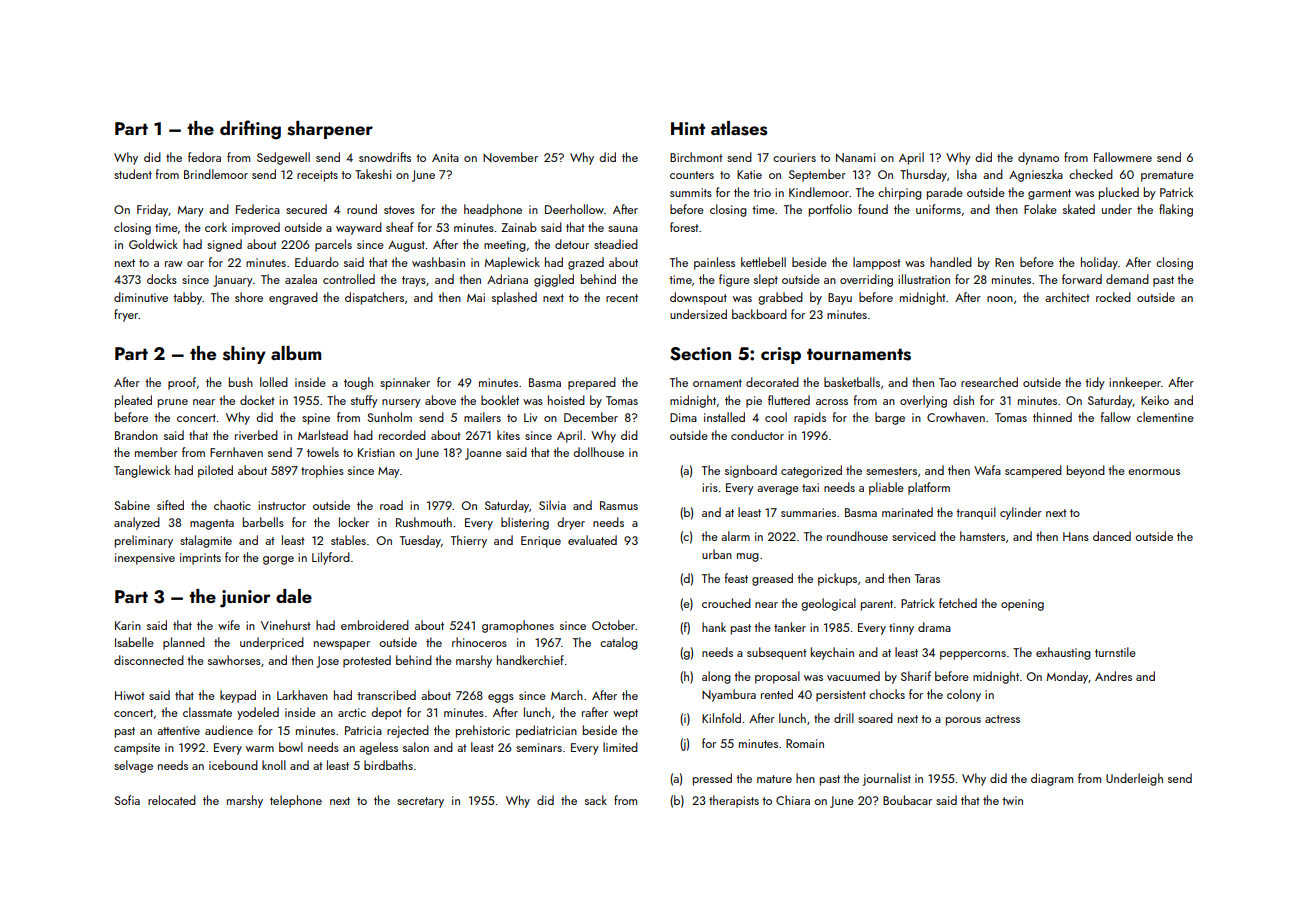 This screenshot has height=924, width=1308. I want to click on atlases, so click(739, 128).
